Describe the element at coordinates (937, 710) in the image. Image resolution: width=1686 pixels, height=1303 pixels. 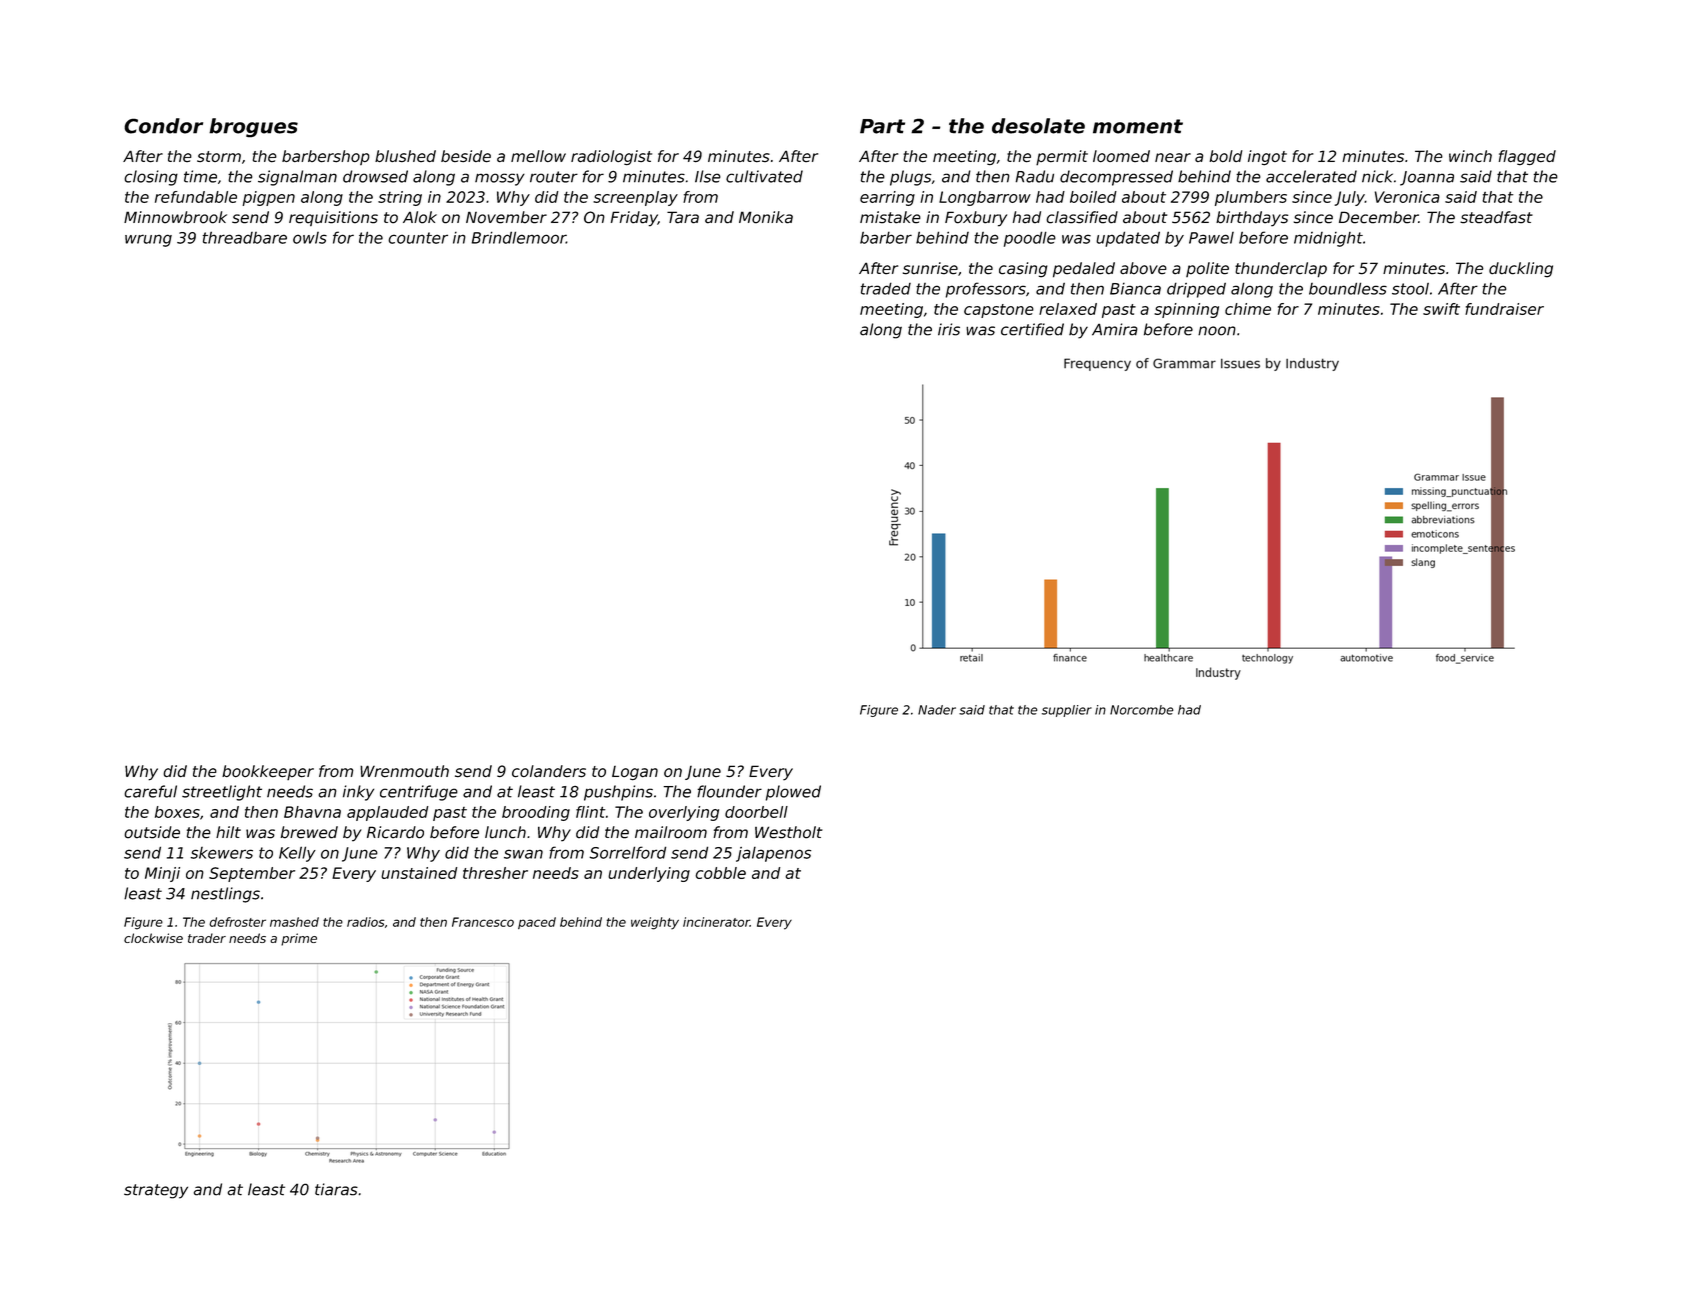
I see `Nader` at that location.
